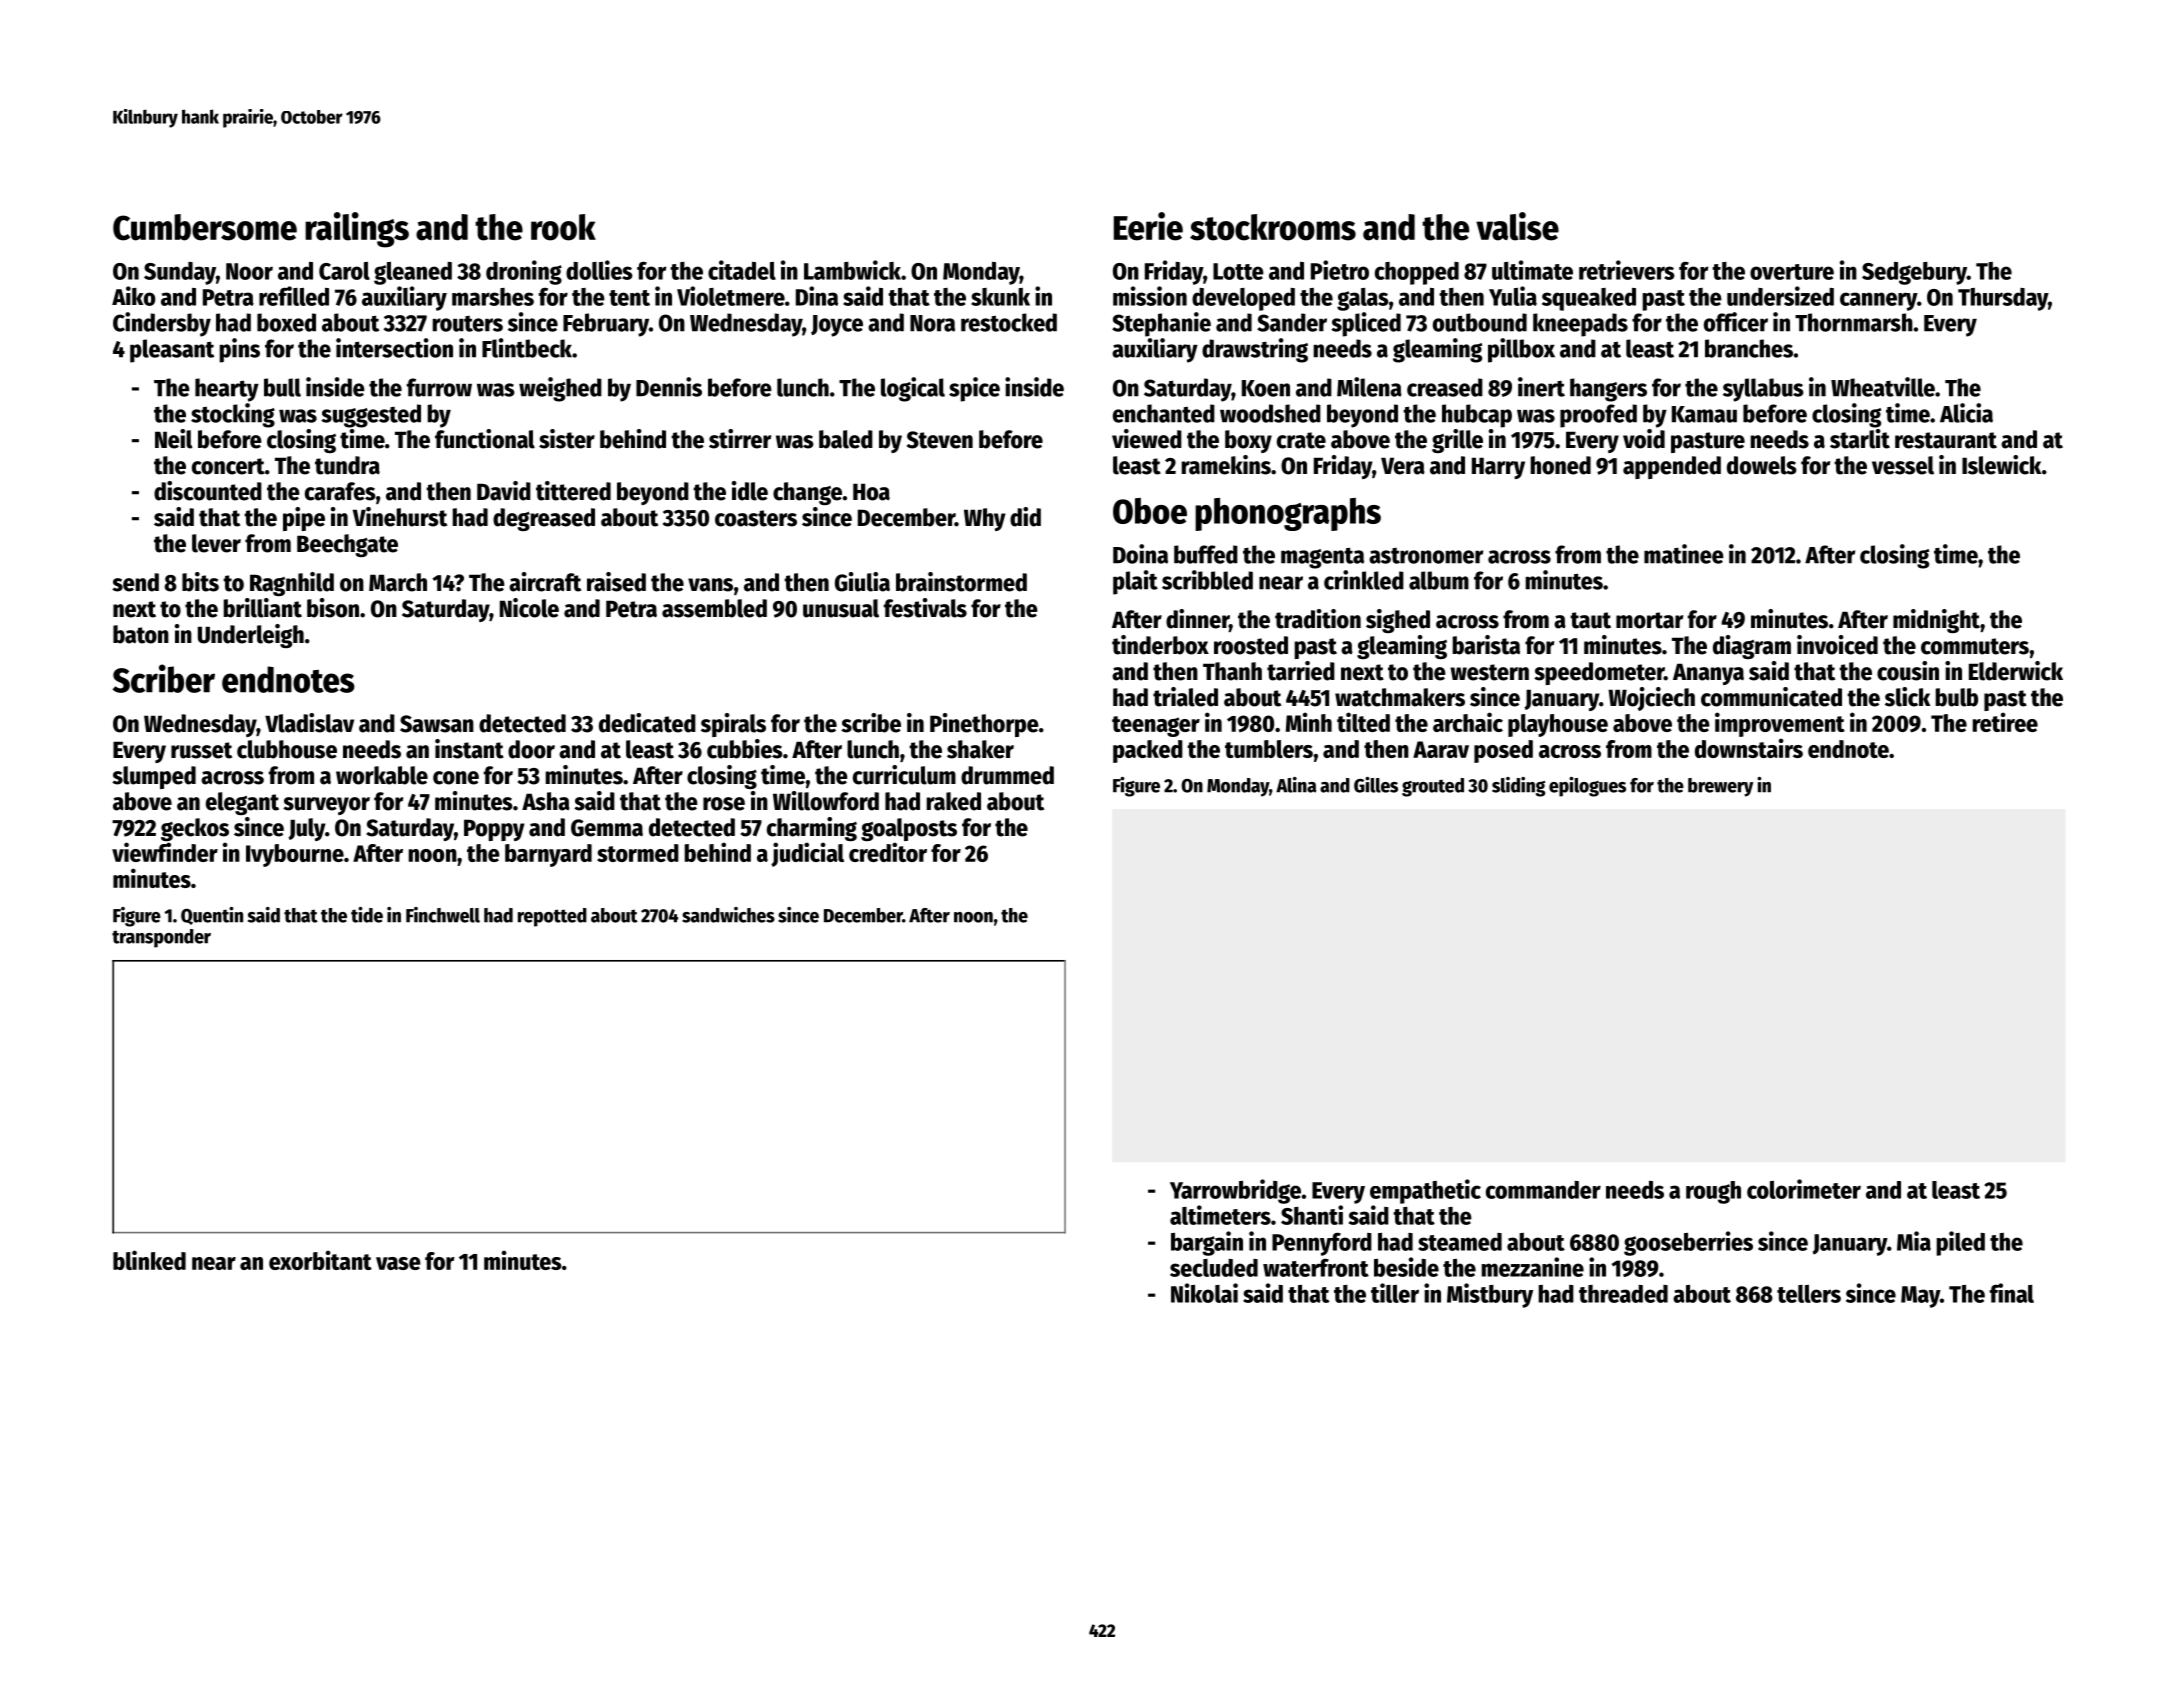 The image size is (2178, 1683). I want to click on tradition, so click(1318, 619).
